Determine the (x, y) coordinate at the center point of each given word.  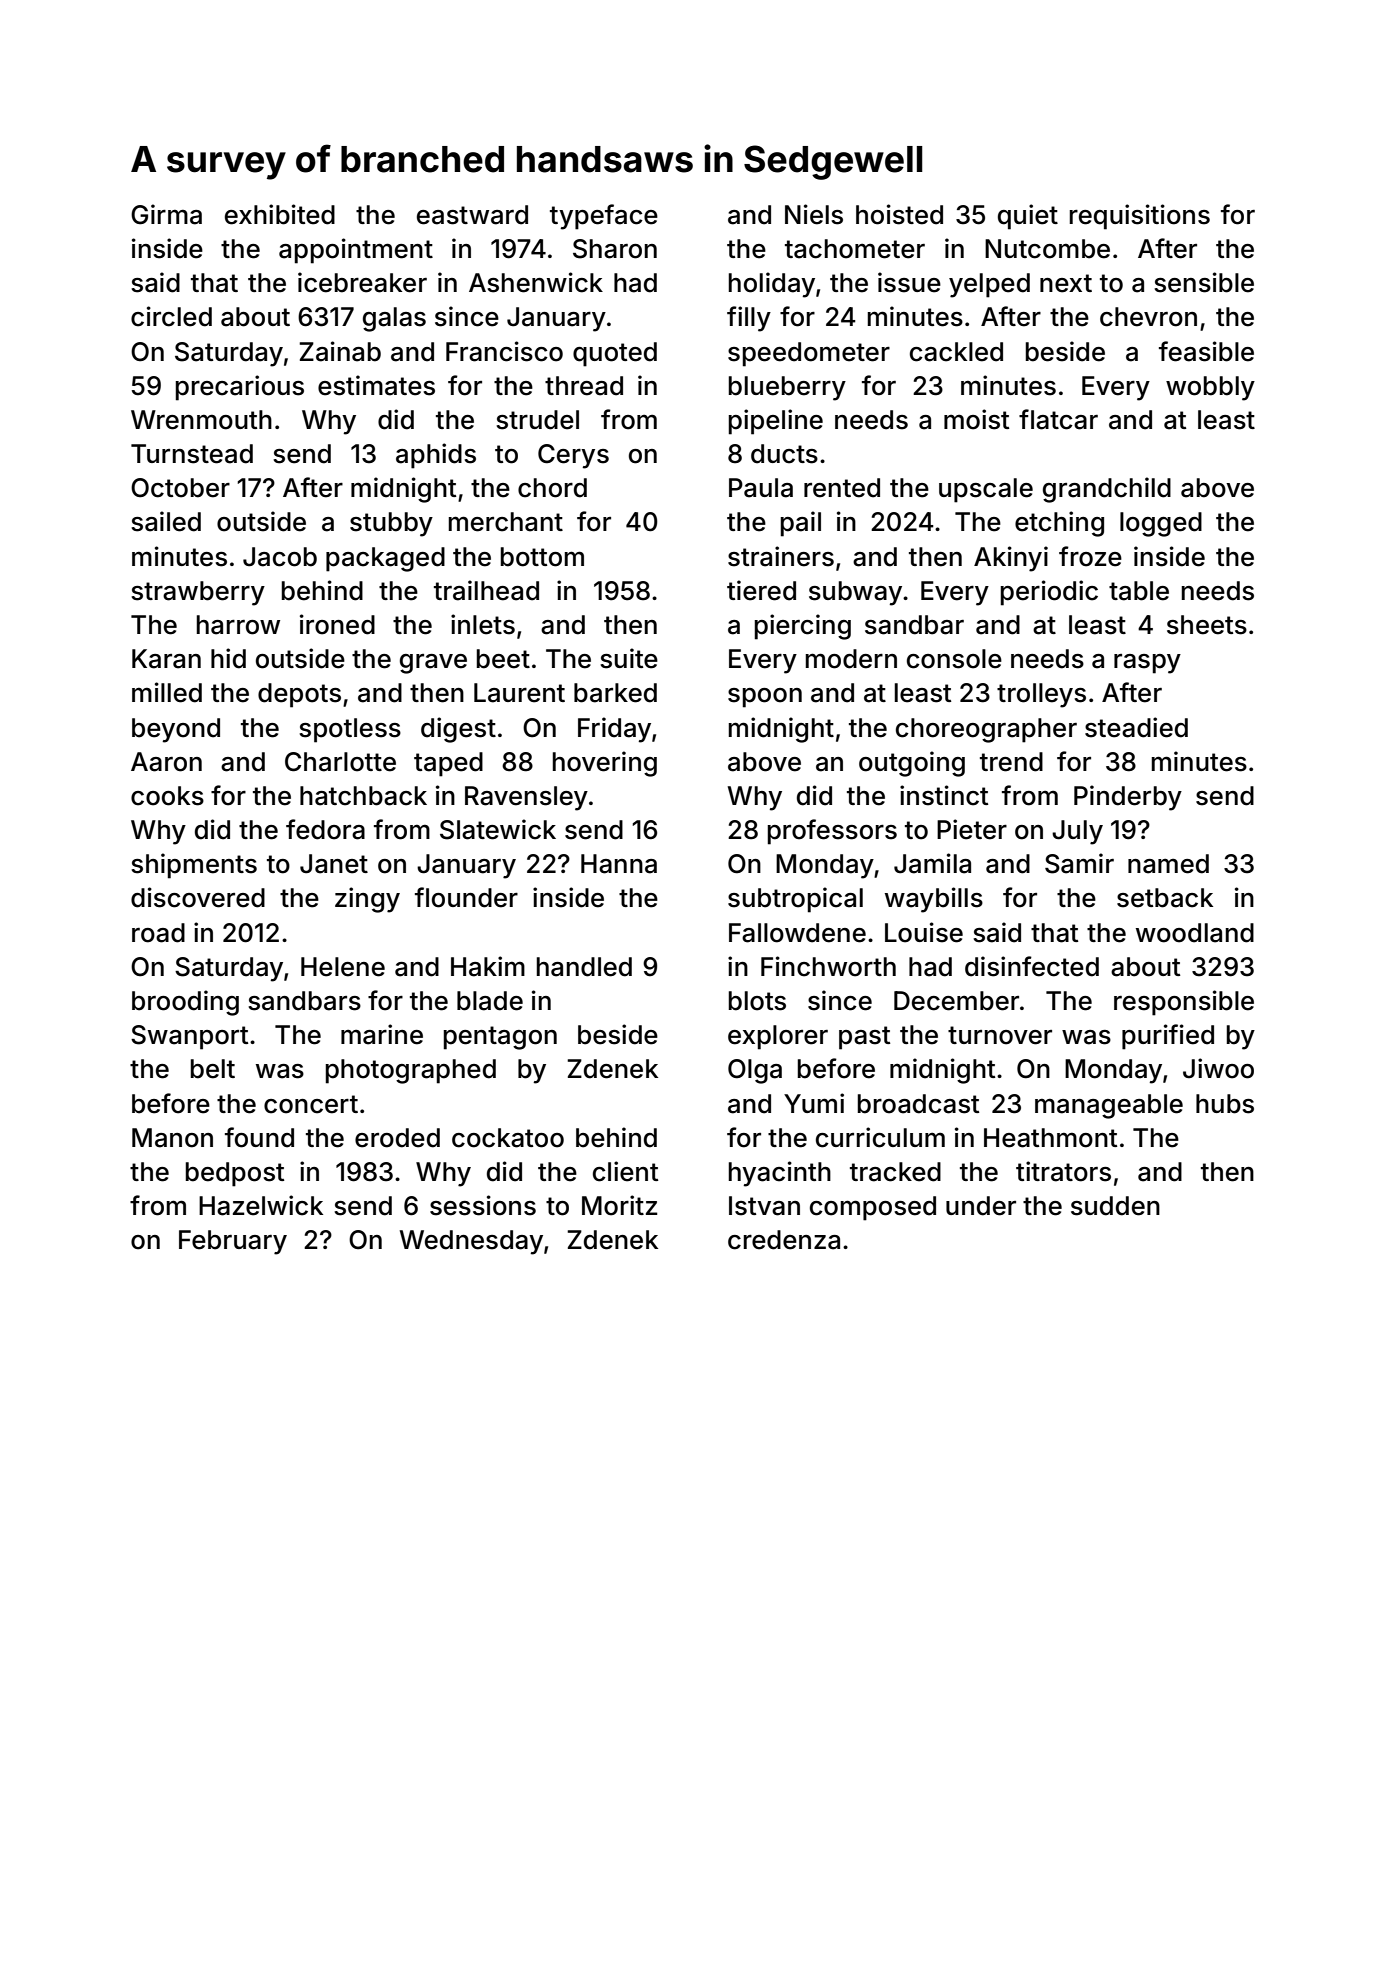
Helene (343, 967)
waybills (934, 900)
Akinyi (1011, 559)
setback (1165, 898)
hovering (605, 764)
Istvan (764, 1206)
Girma (166, 214)
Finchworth (828, 966)
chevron (1148, 317)
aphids (436, 456)
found (259, 1137)
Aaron (166, 762)
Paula (761, 488)
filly (749, 319)
